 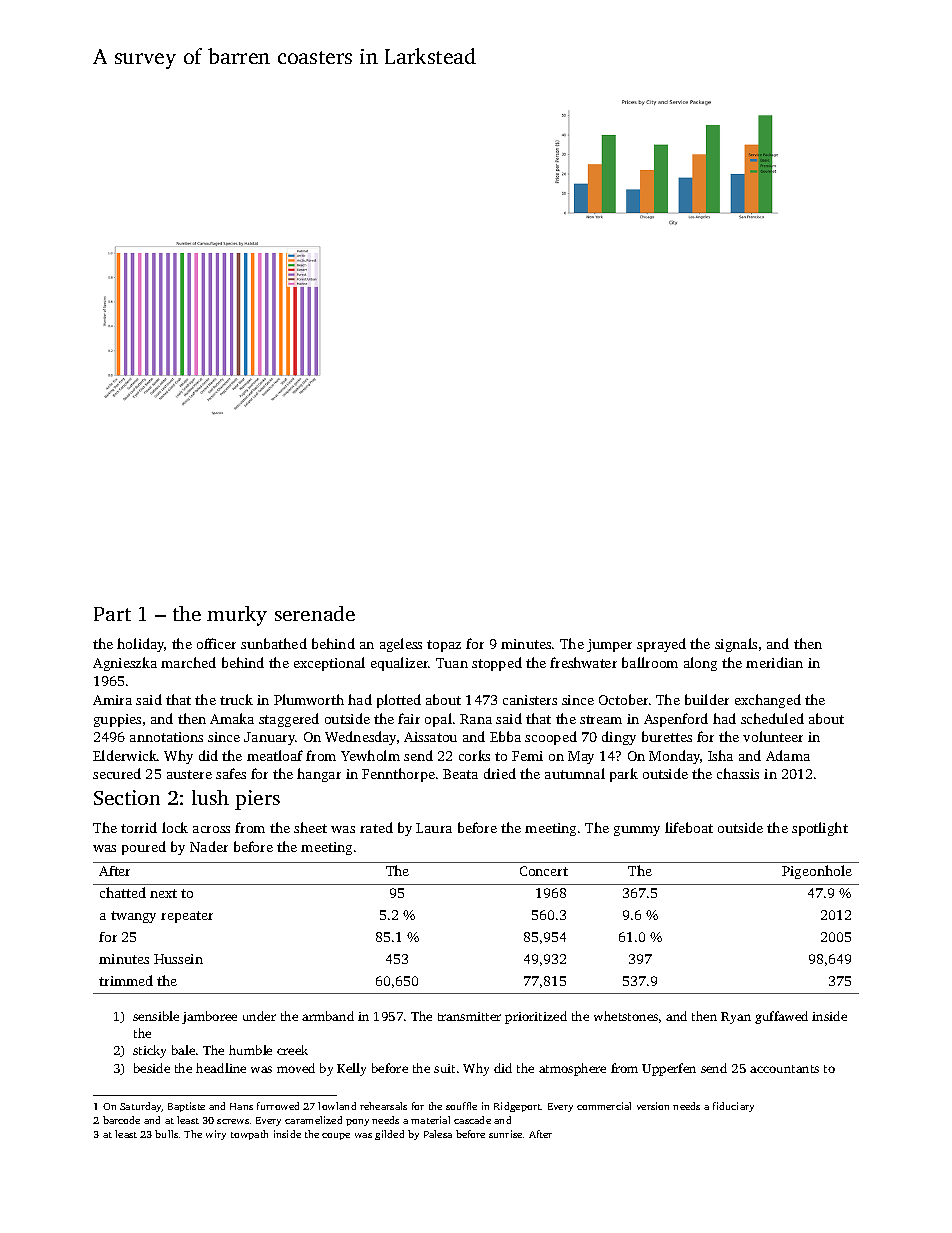 What do you see at coordinates (237, 616) in the screenshot?
I see `murky` at bounding box center [237, 616].
